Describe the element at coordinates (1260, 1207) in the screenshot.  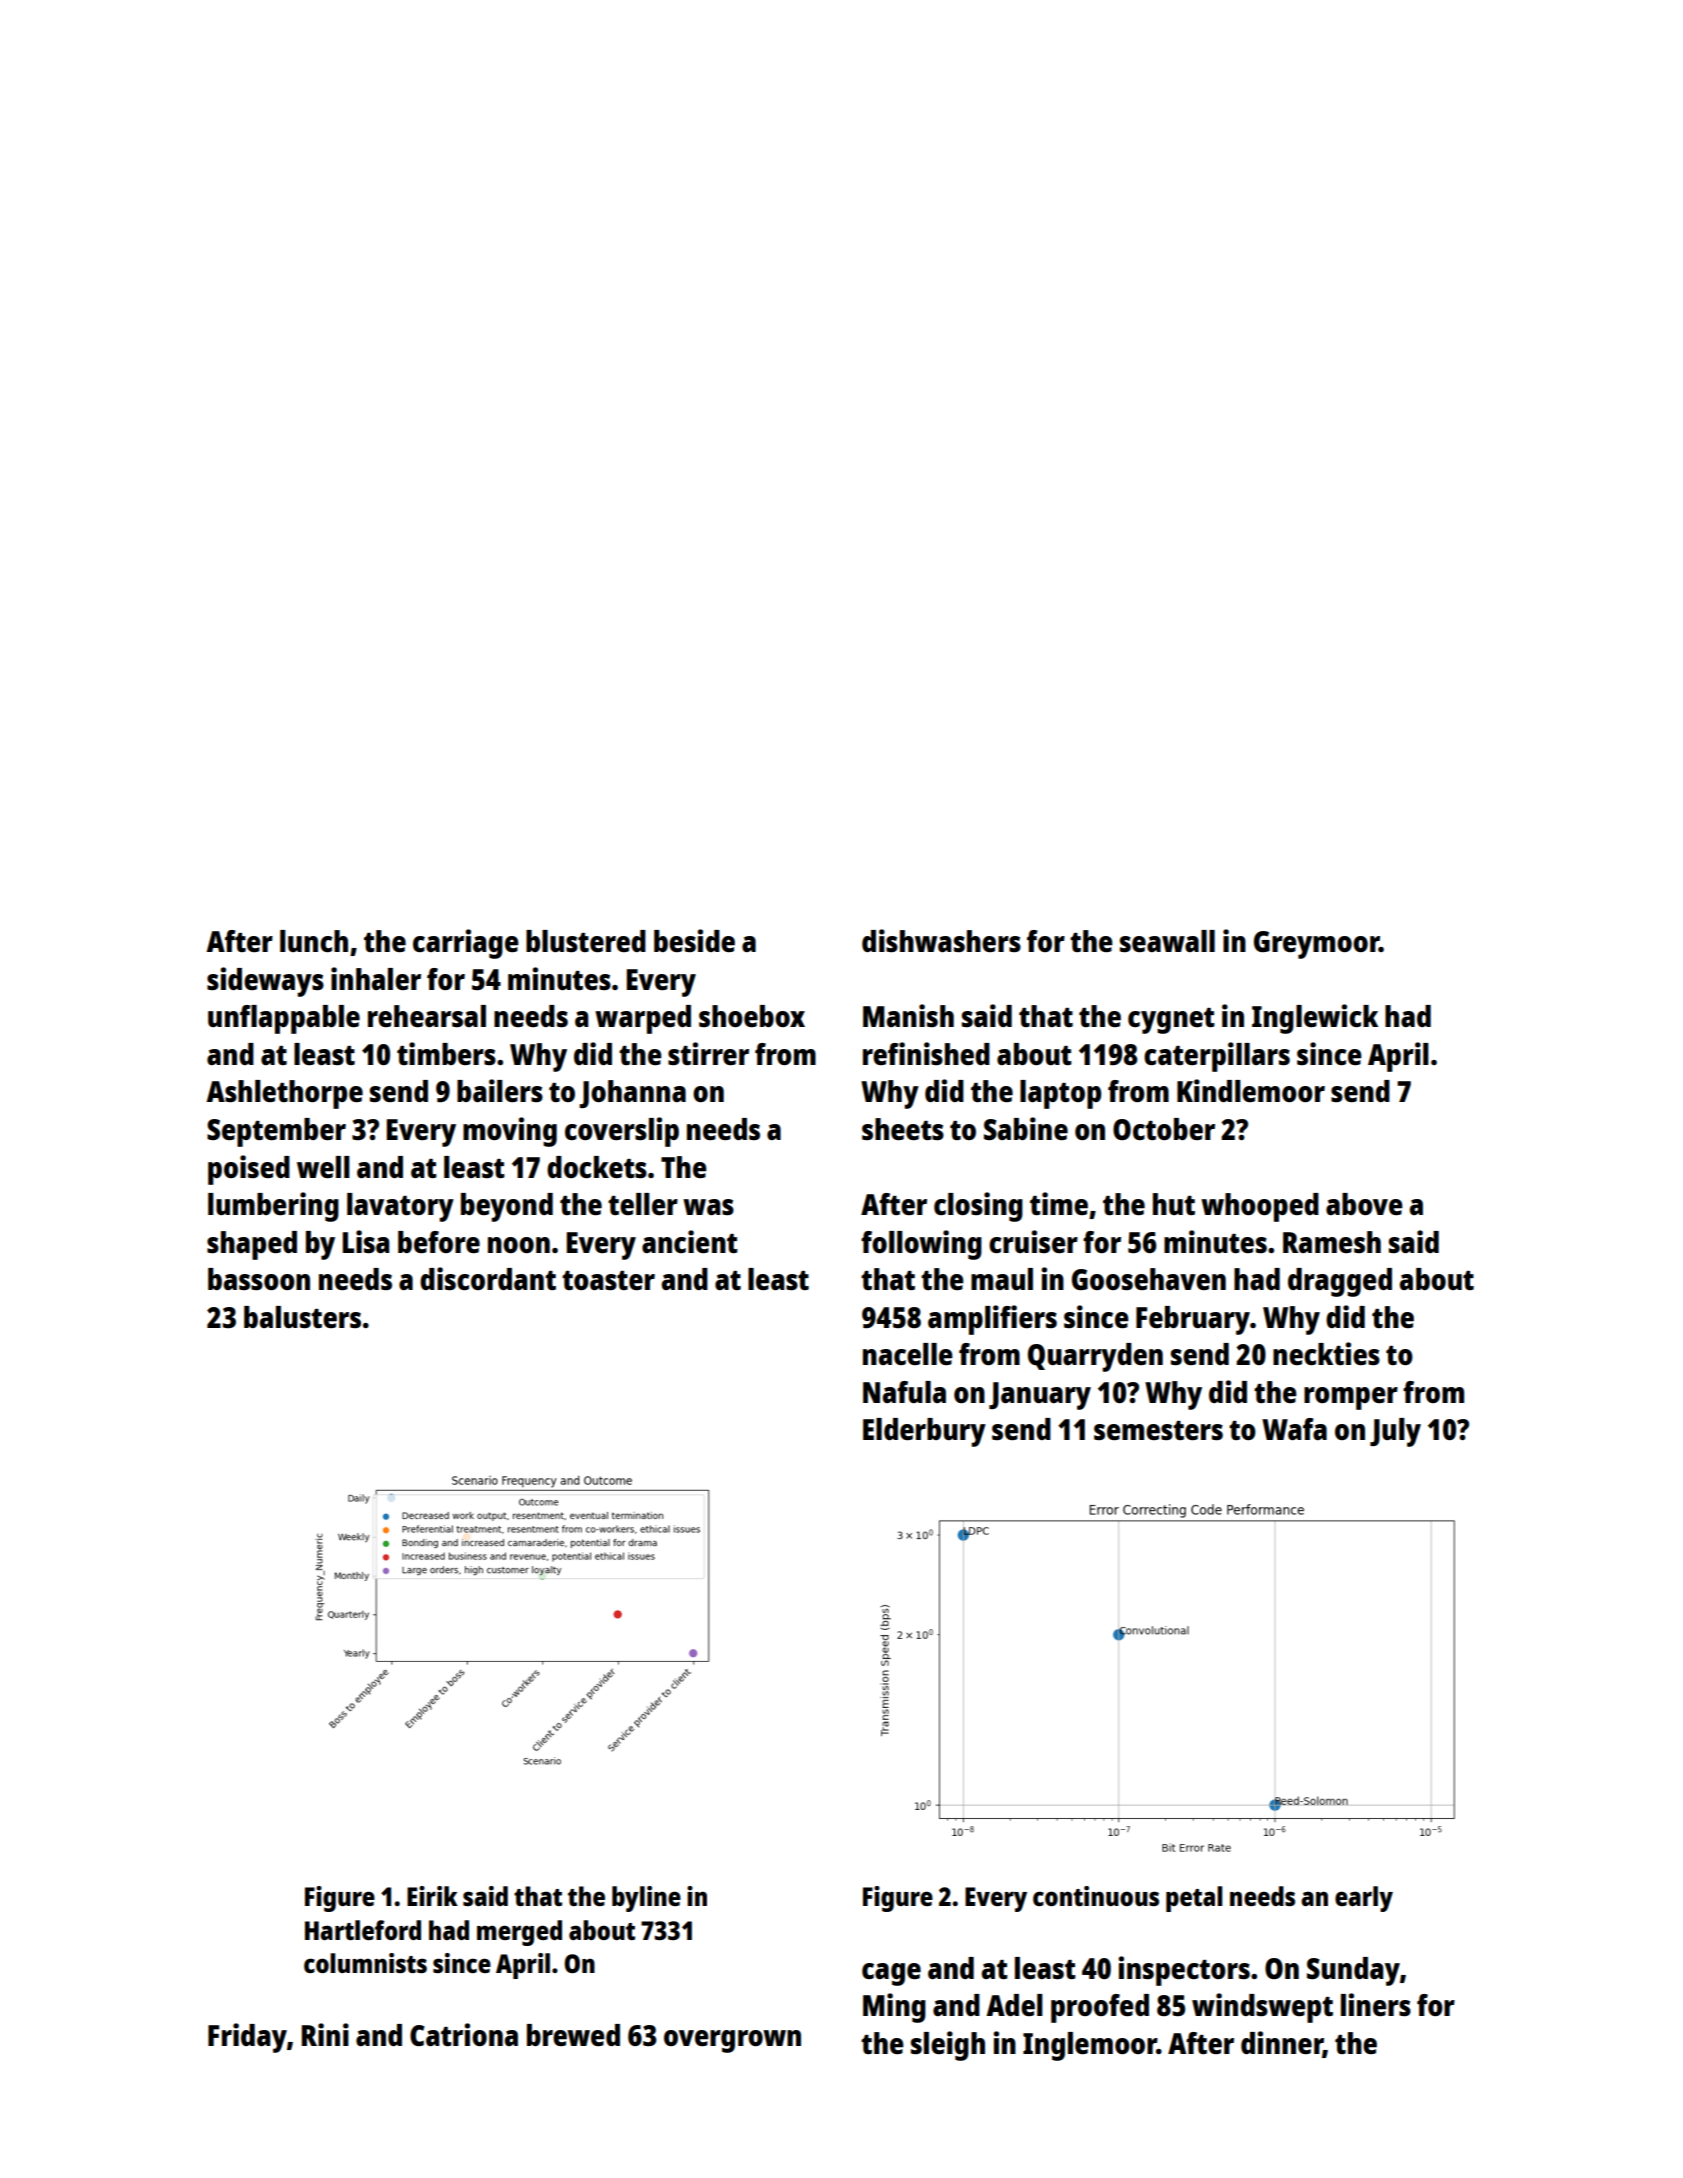
I see `whooped` at that location.
